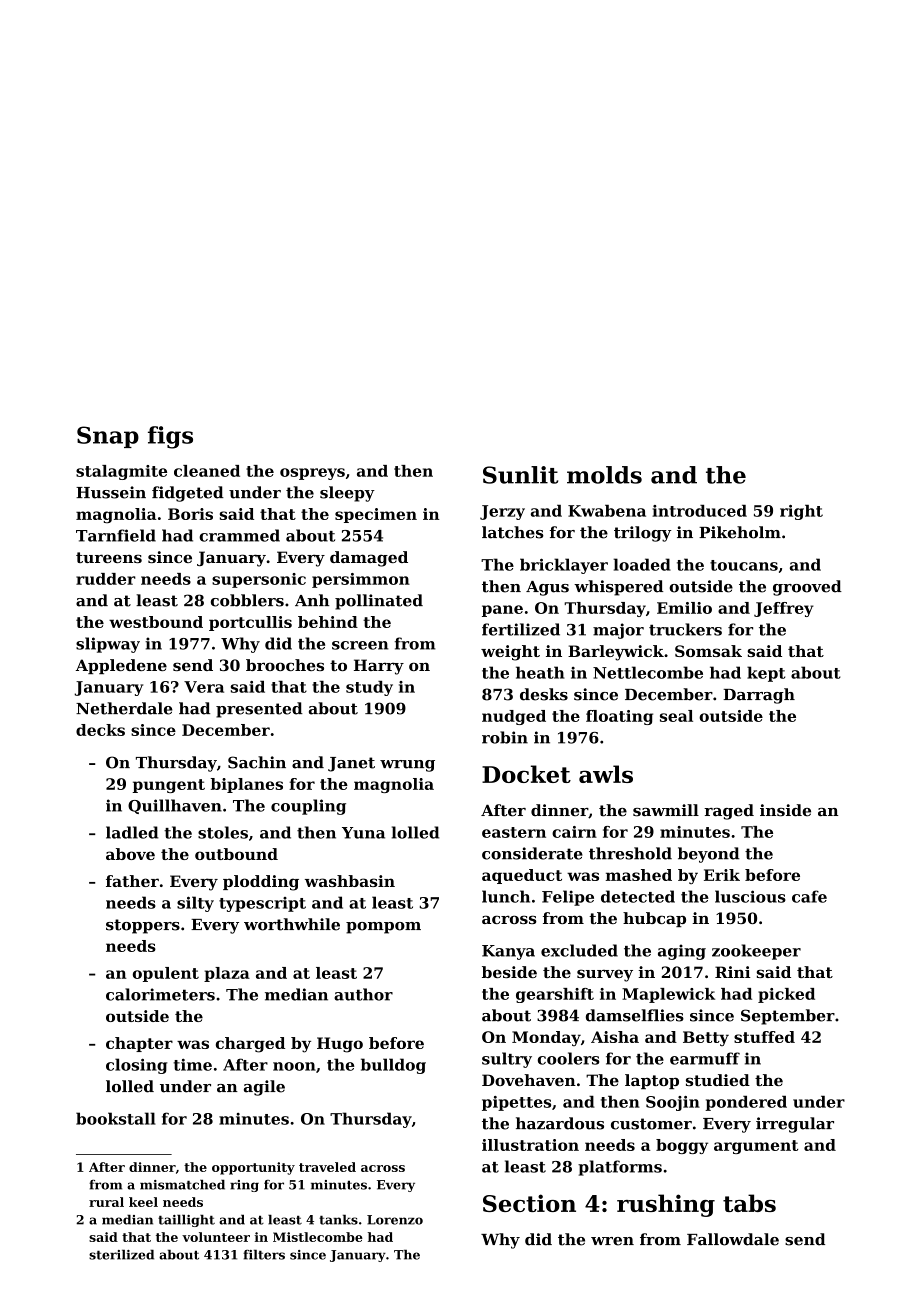  I want to click on plodding, so click(261, 883).
